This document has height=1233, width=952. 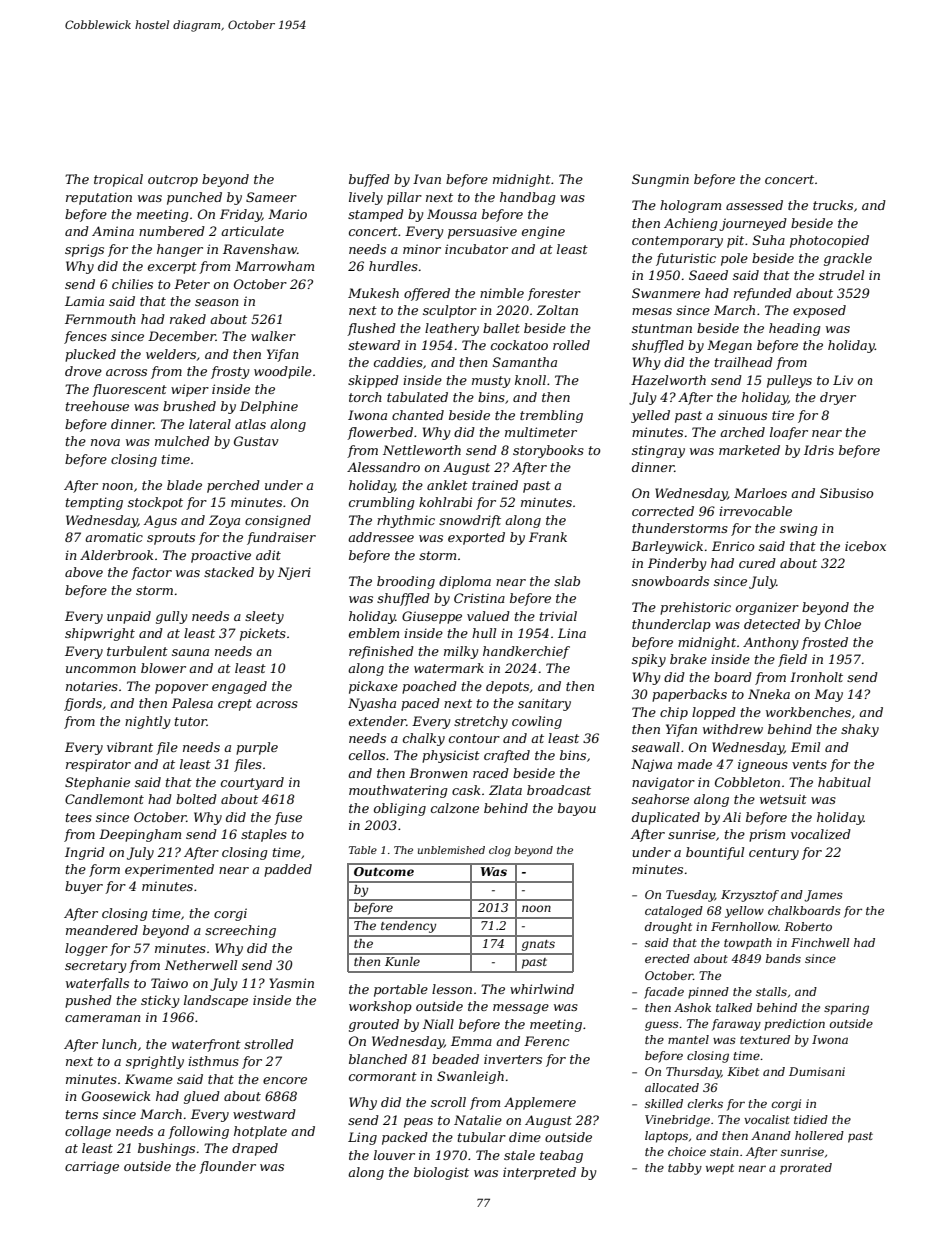 I want to click on assessed, so click(x=754, y=205).
